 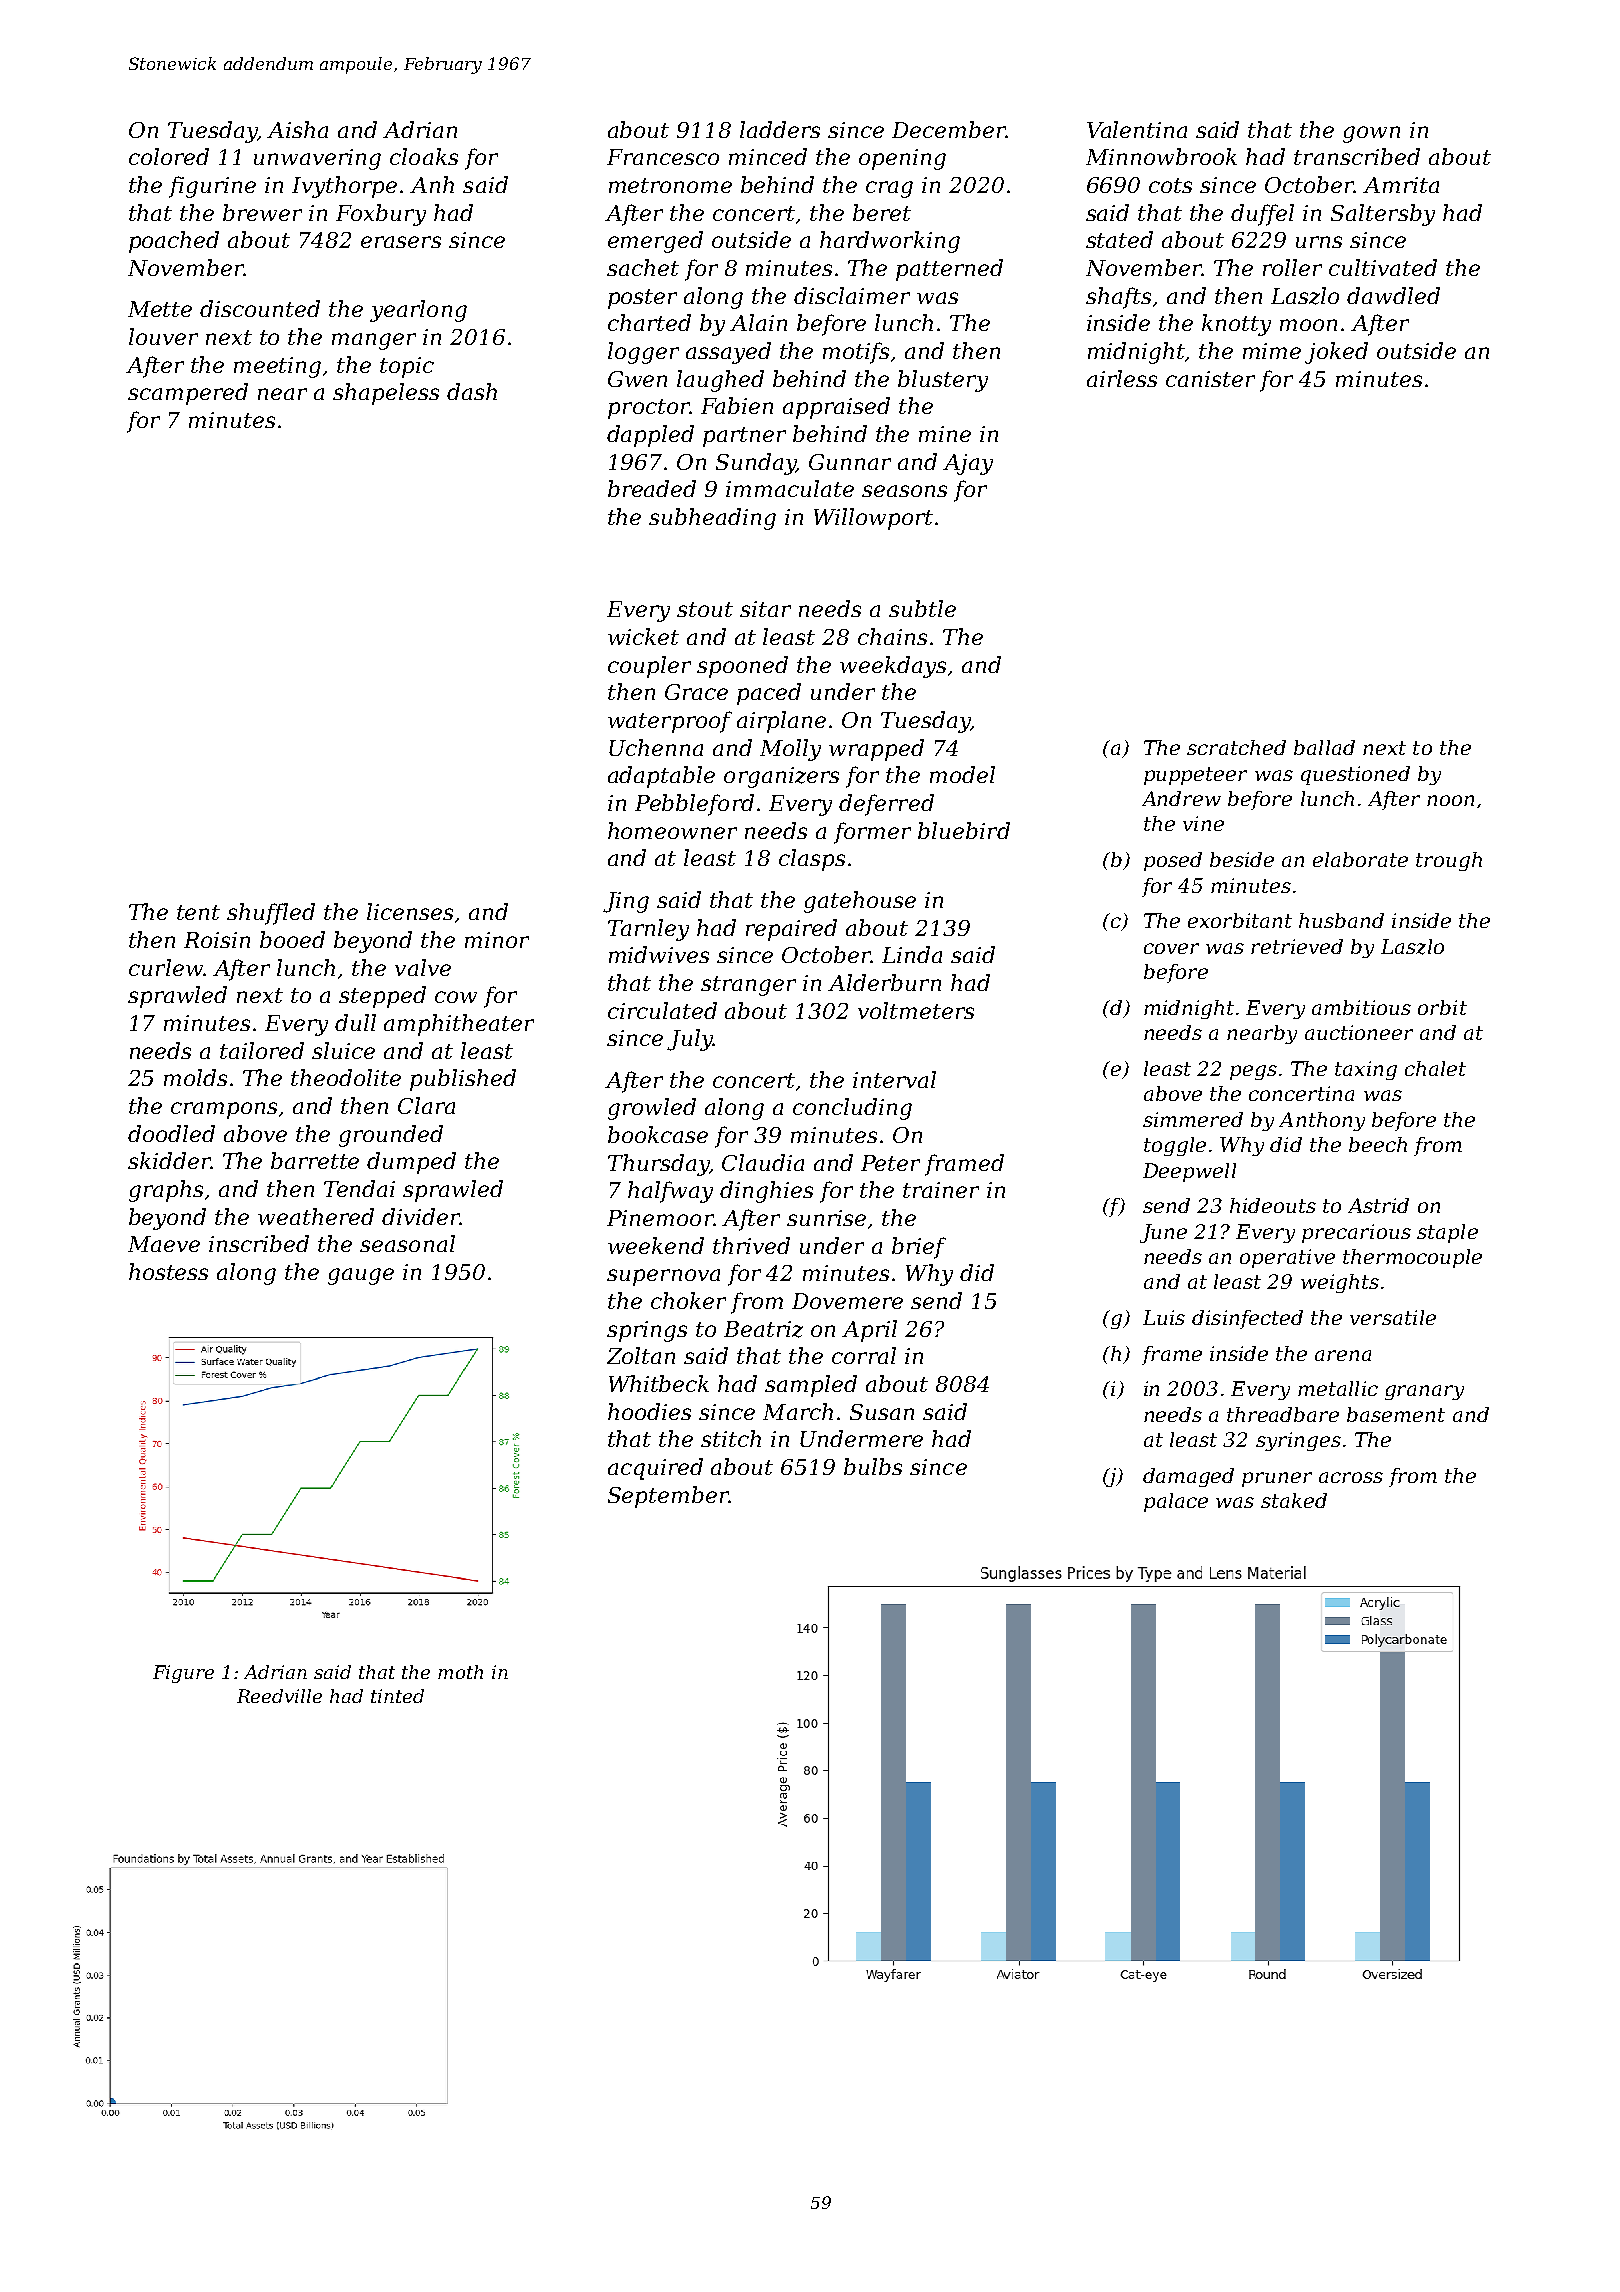 What do you see at coordinates (1396, 1414) in the image?
I see `basement` at bounding box center [1396, 1414].
